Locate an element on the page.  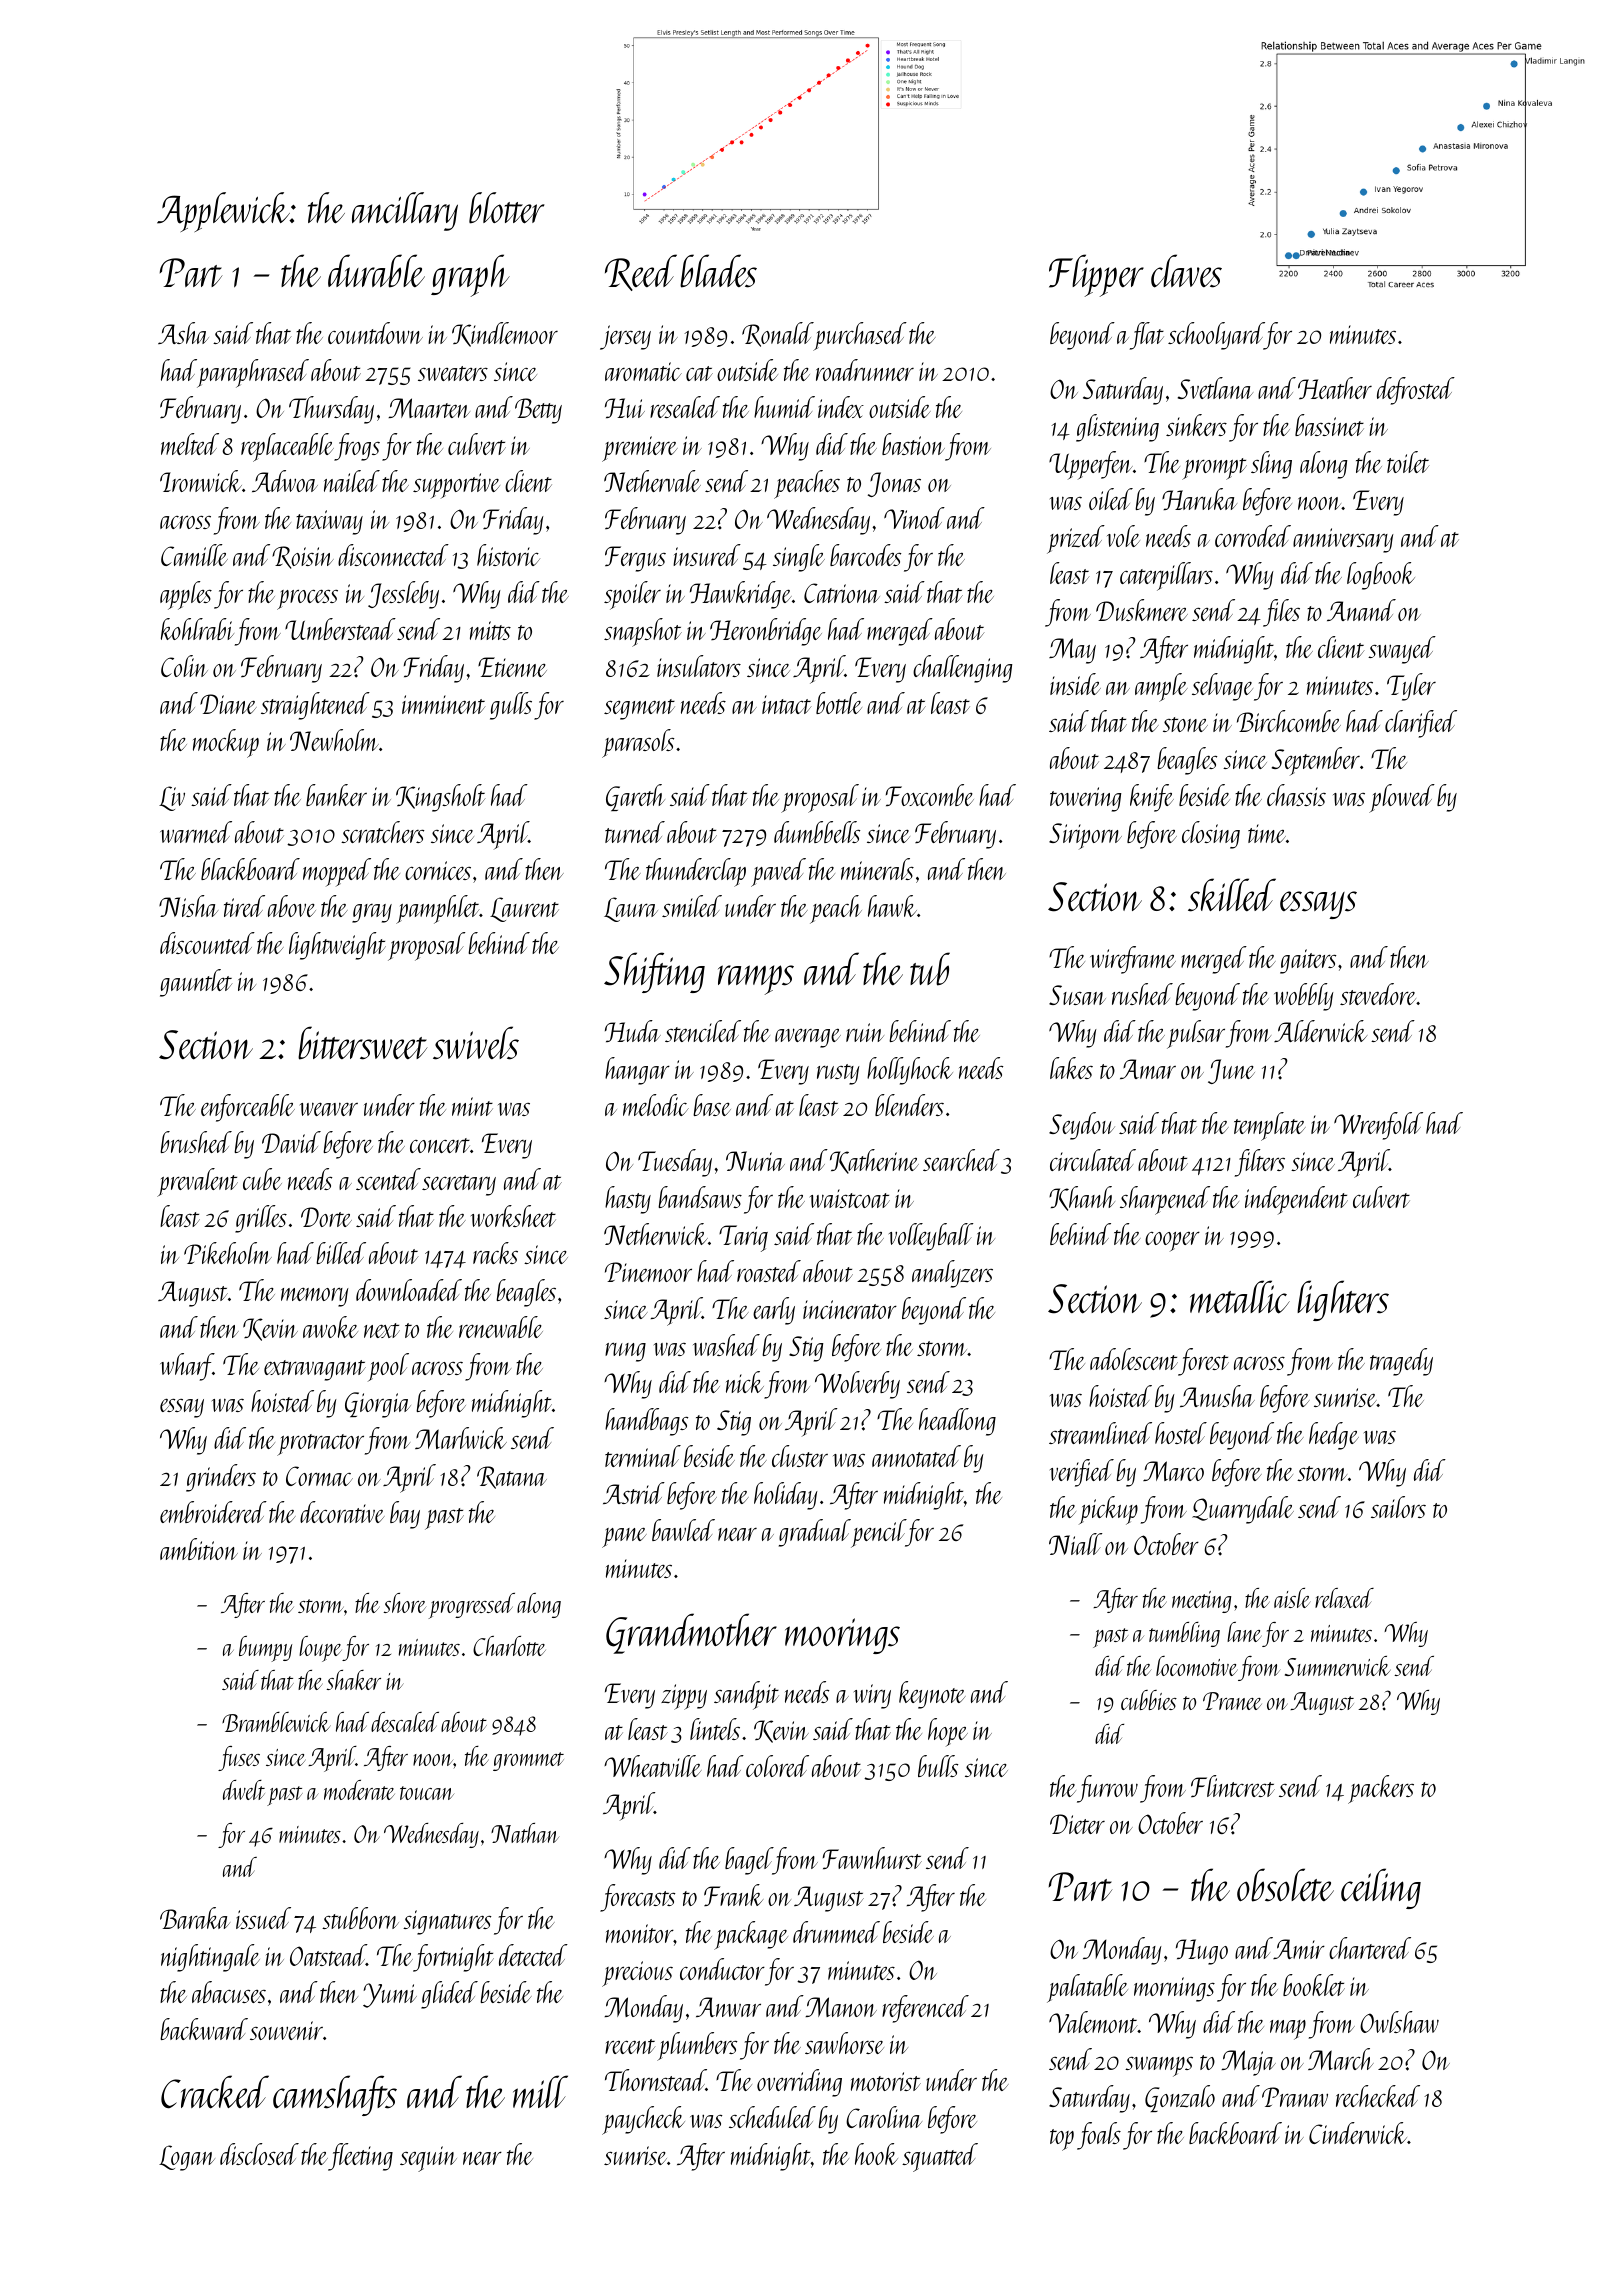
Nisha is located at coordinates (188, 906).
